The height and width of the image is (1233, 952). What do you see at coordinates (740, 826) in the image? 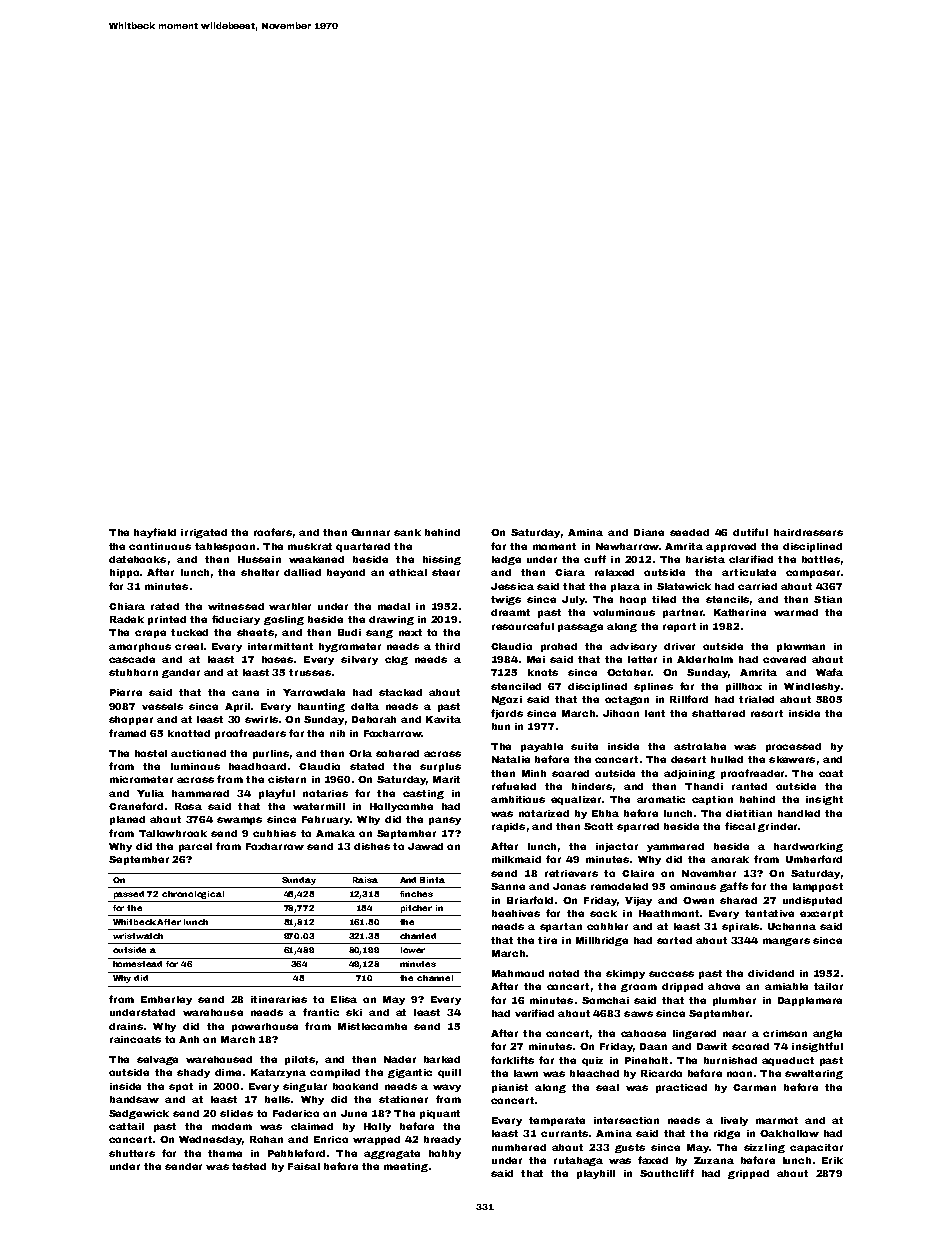
I see `fiscal` at bounding box center [740, 826].
